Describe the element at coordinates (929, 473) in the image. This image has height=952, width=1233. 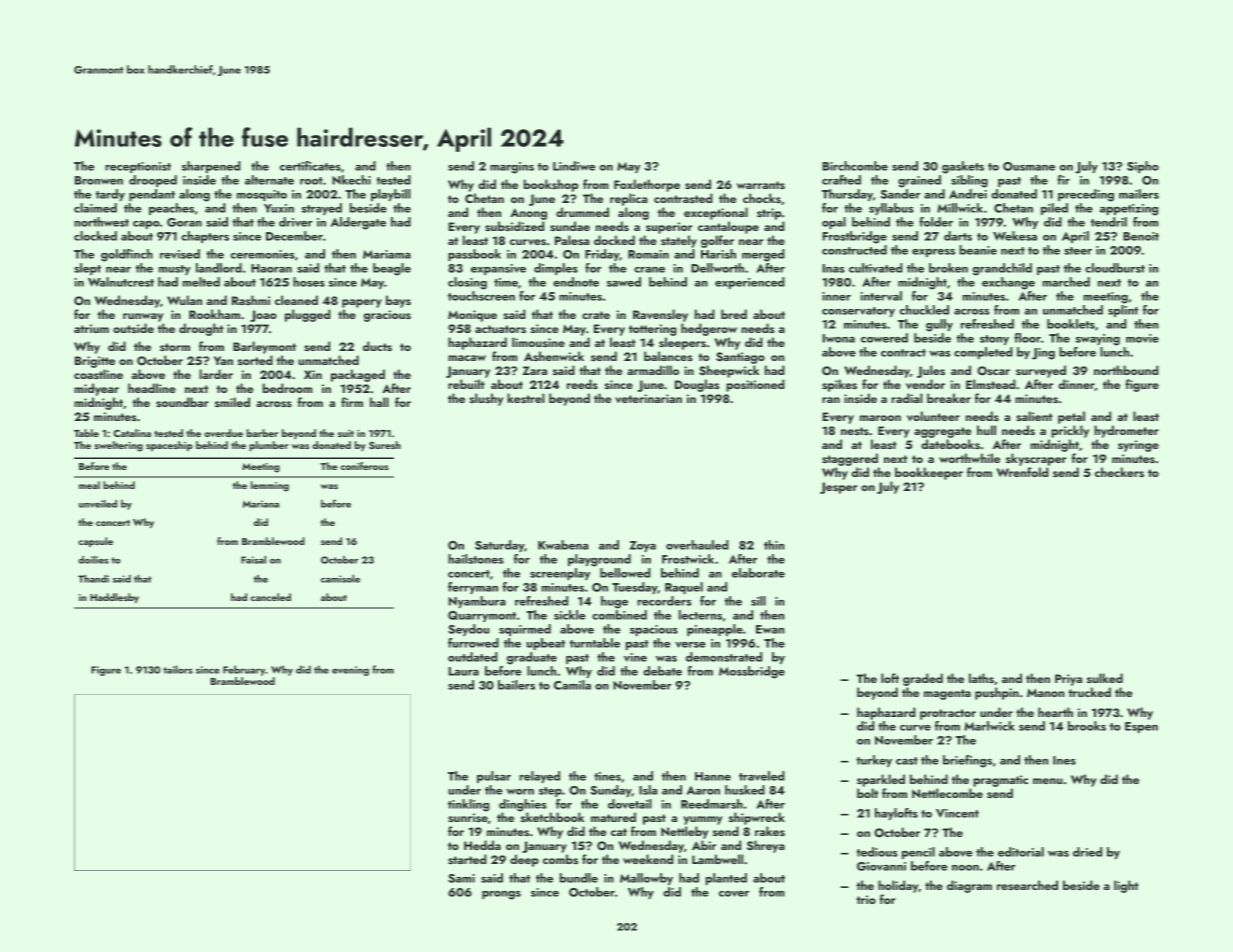
I see `bookkeeper` at that location.
